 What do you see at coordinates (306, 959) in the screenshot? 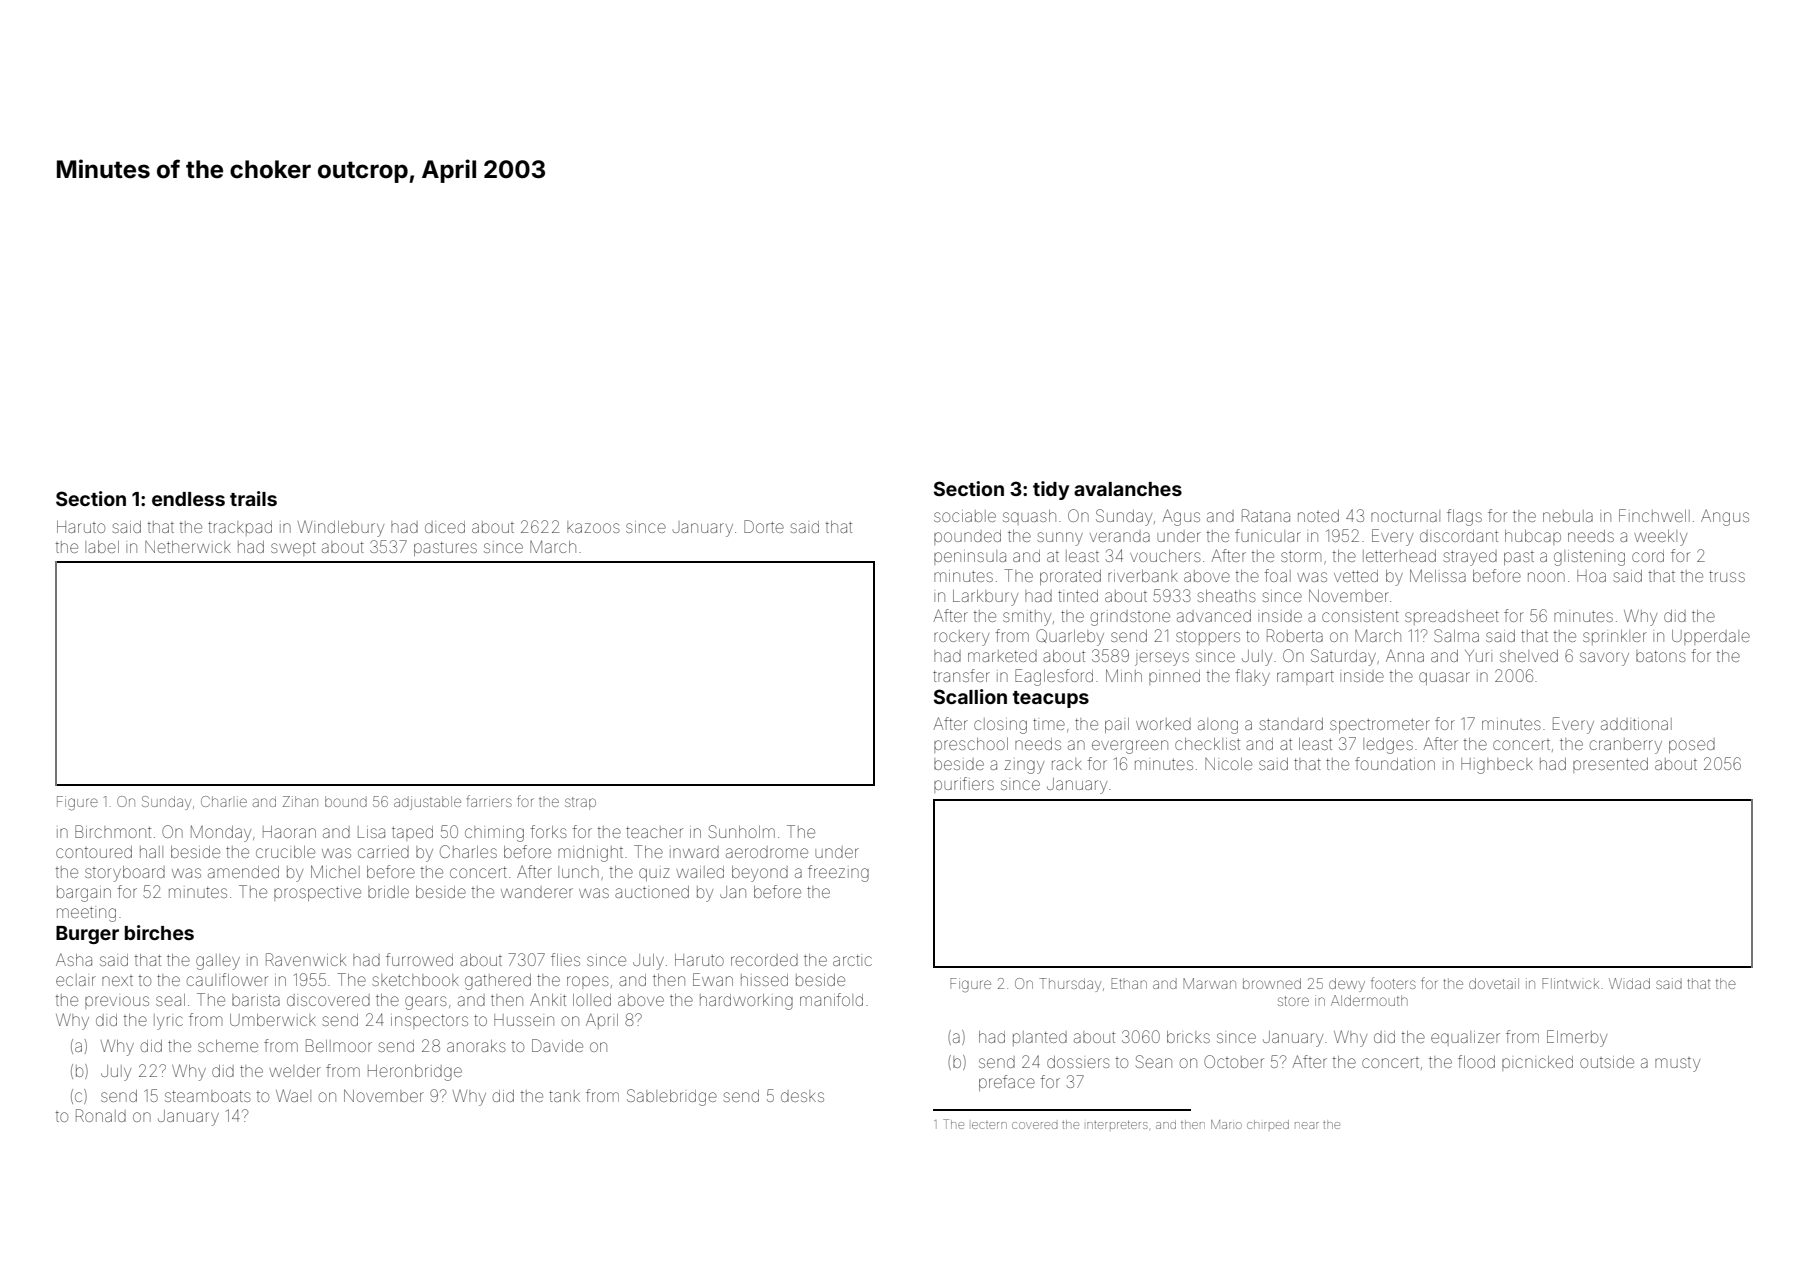
I see `Ravenwick` at bounding box center [306, 959].
